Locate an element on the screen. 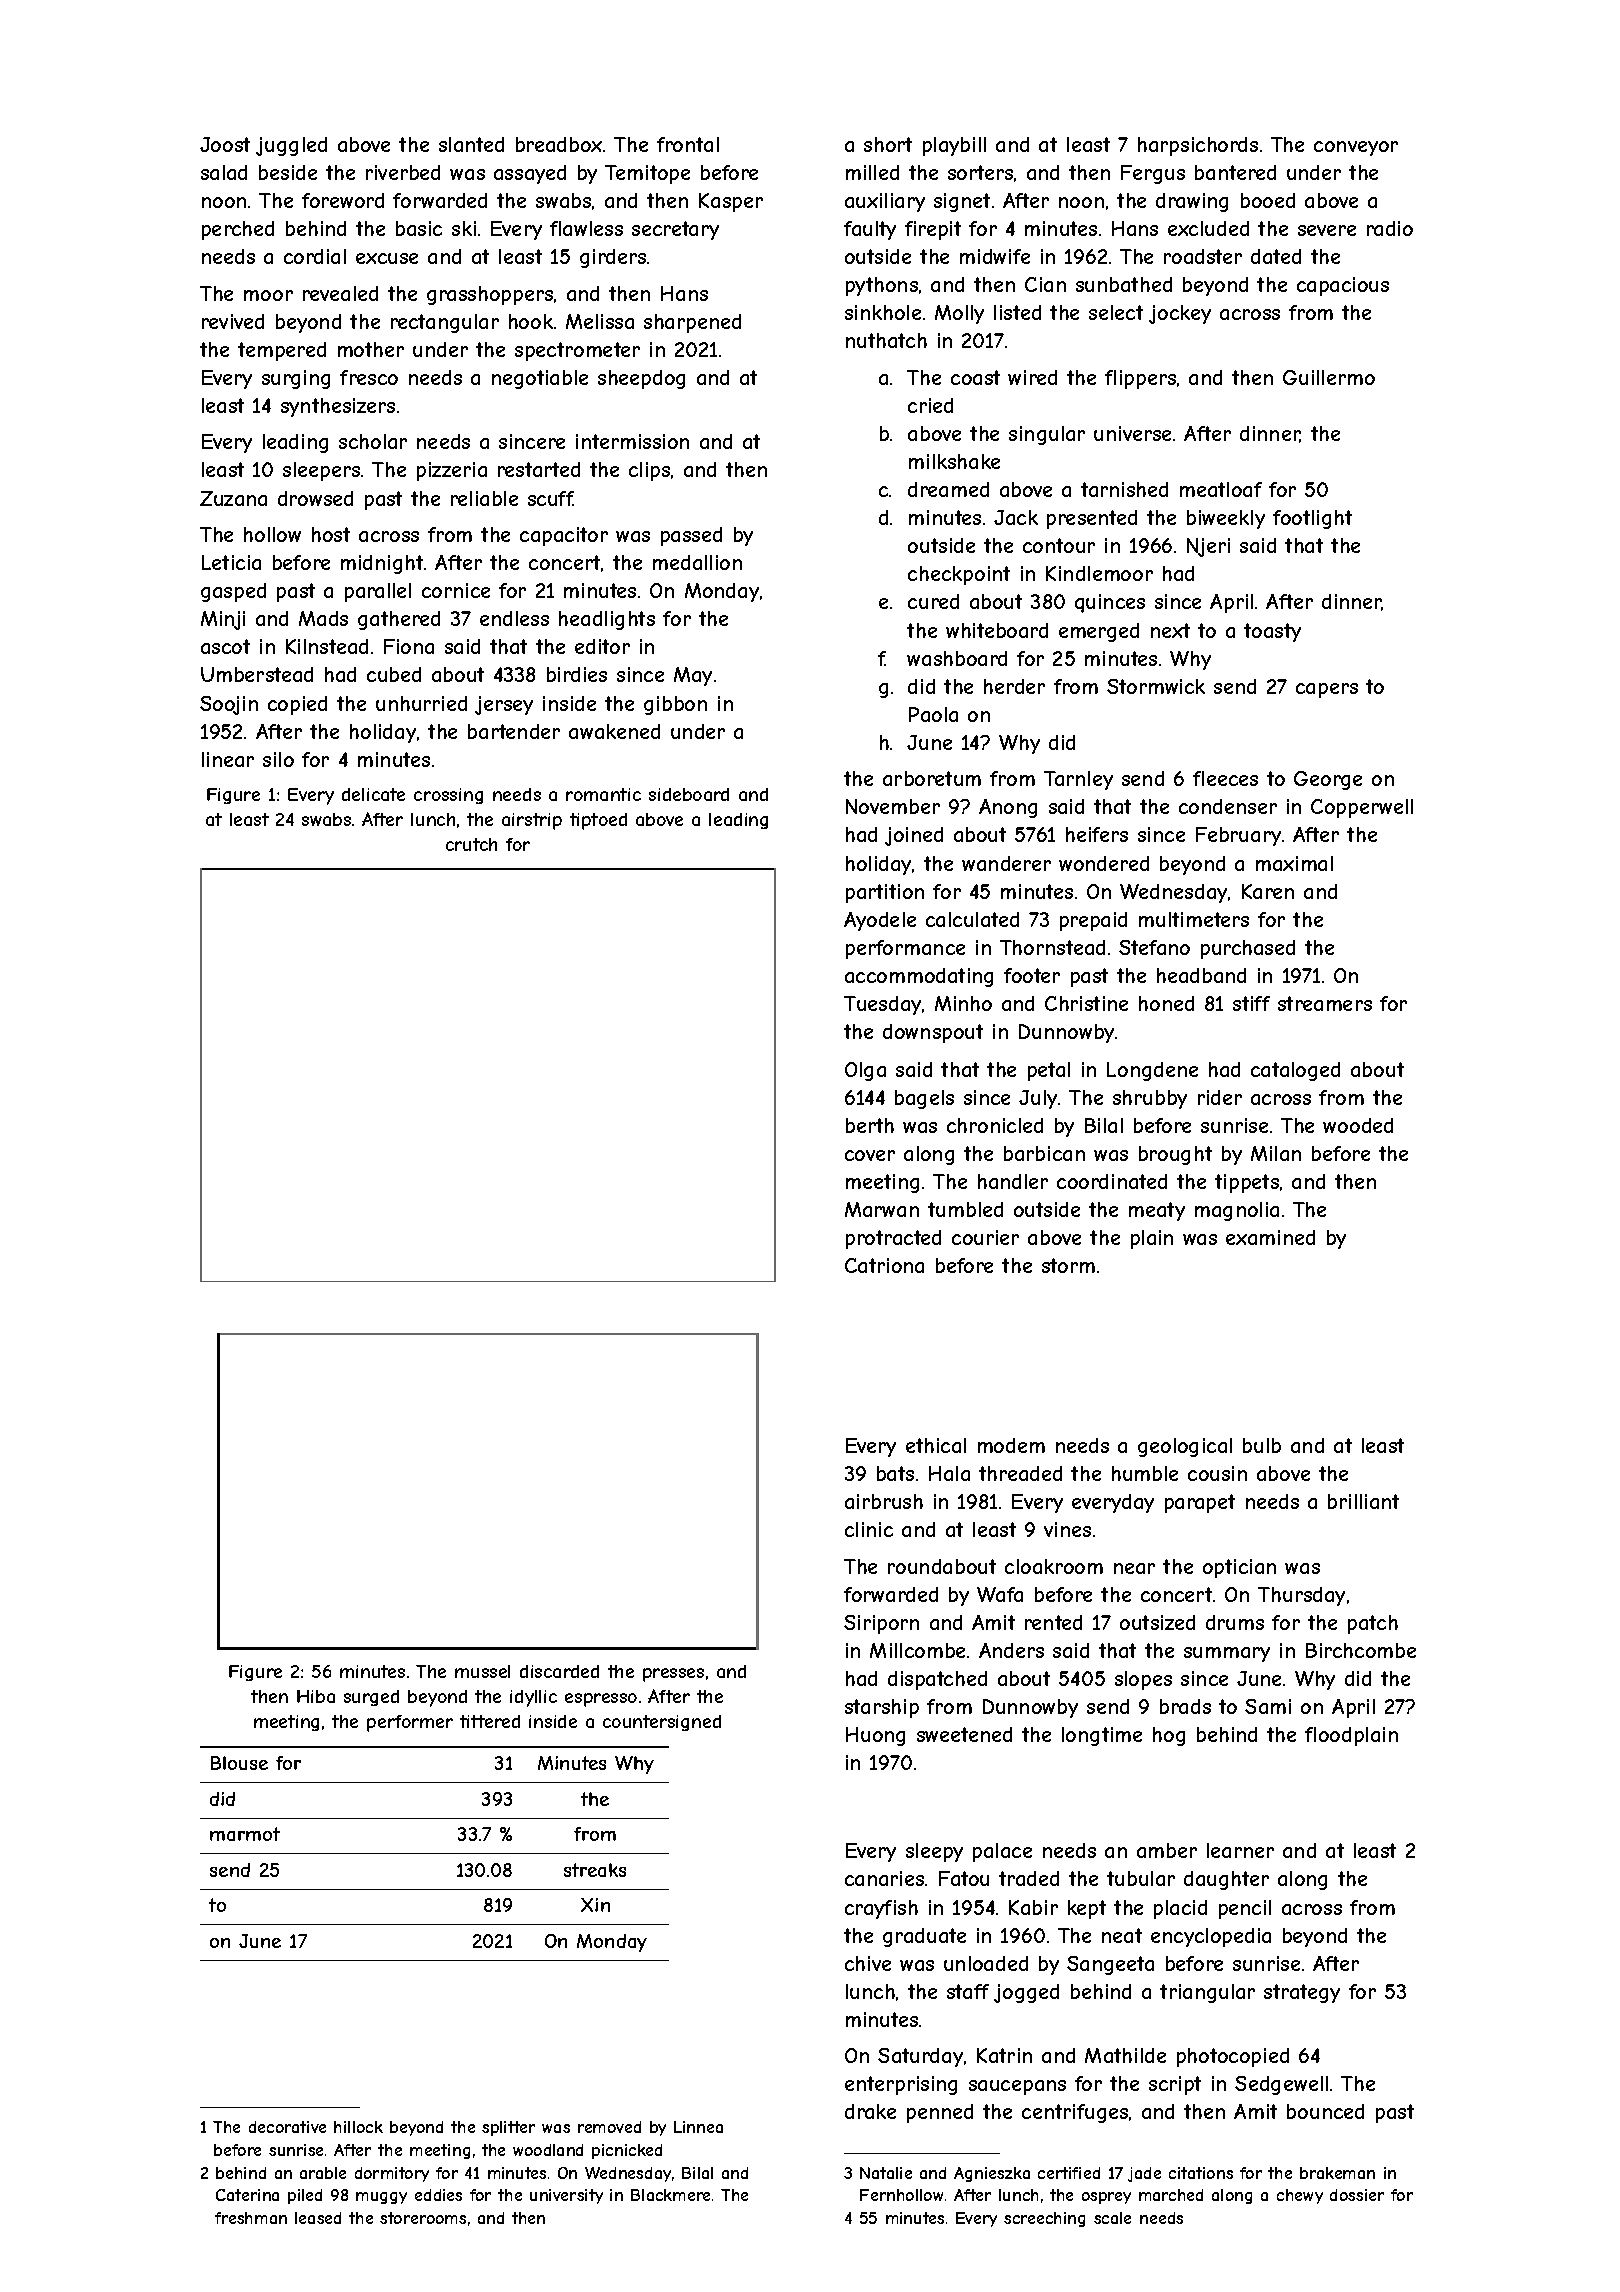 Image resolution: width=1620 pixels, height=2292 pixels. conveyor is located at coordinates (1356, 148).
